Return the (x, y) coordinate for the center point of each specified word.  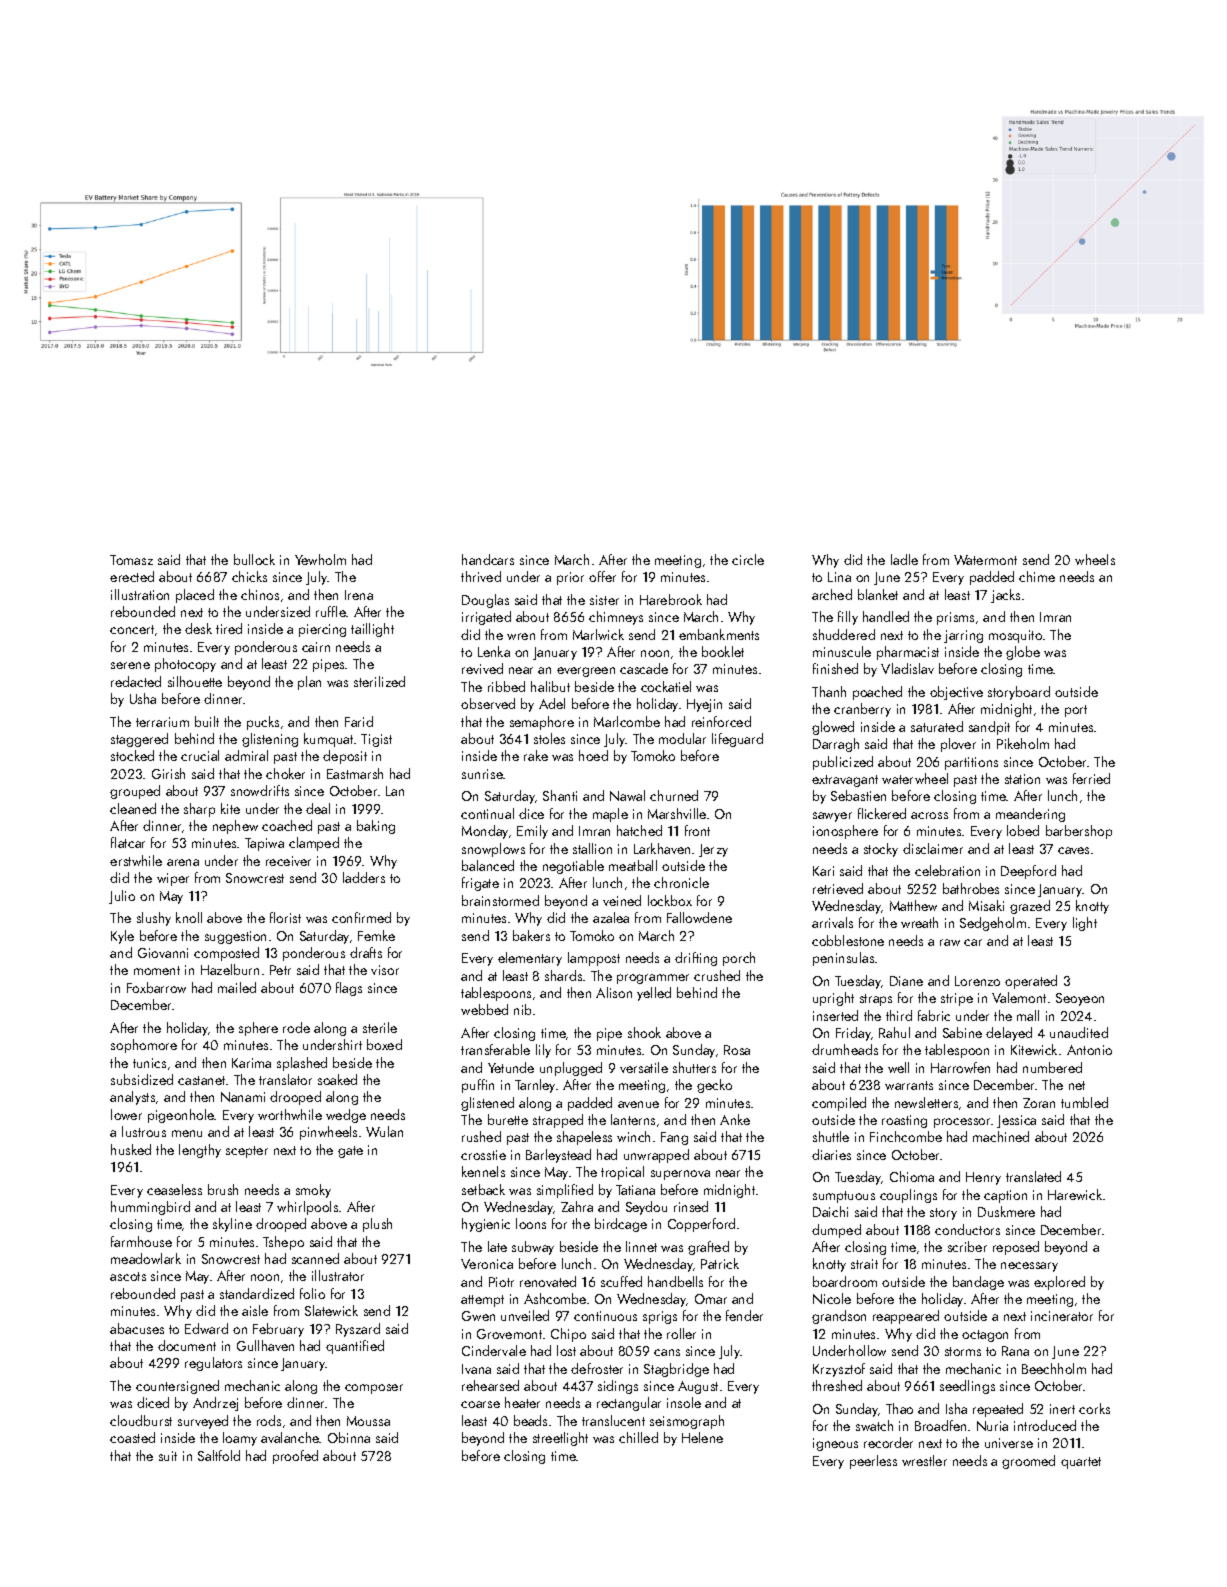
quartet (1081, 1463)
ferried (1091, 778)
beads (530, 1420)
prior (570, 578)
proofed (295, 1457)
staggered (139, 740)
